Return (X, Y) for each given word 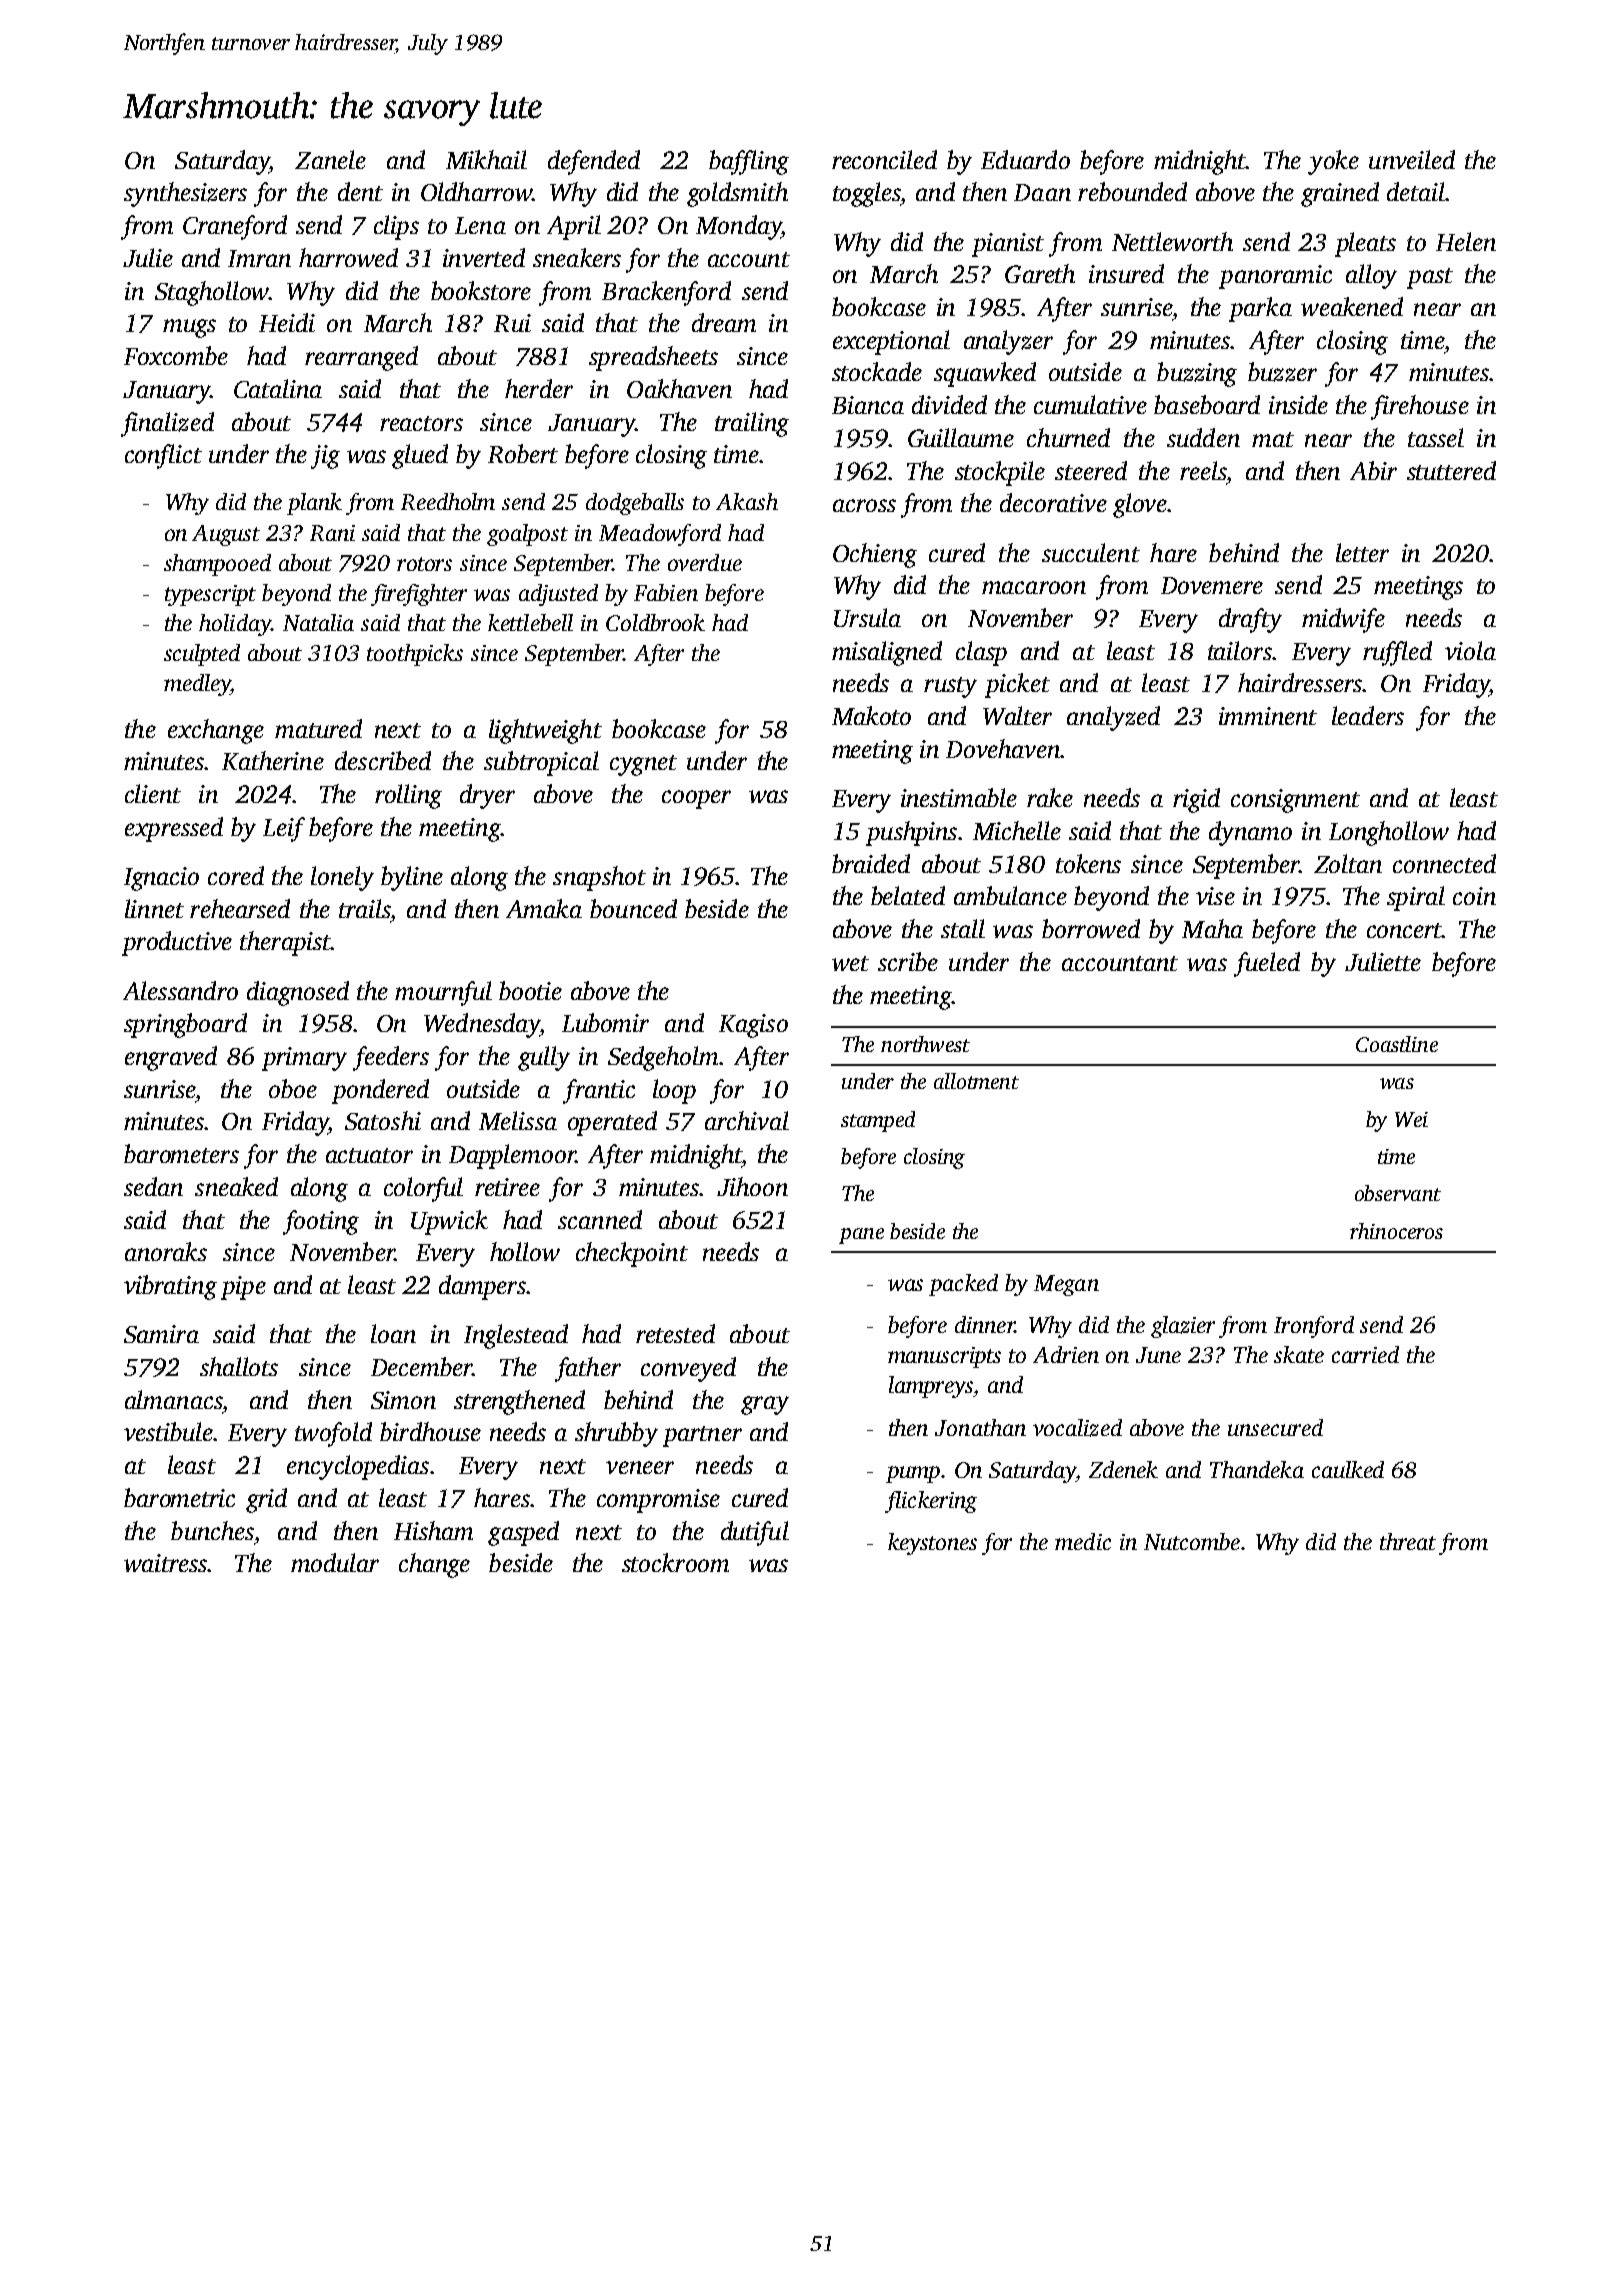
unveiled (1412, 159)
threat (1408, 1541)
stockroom (675, 1562)
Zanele (330, 159)
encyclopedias (358, 1467)
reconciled (884, 159)
